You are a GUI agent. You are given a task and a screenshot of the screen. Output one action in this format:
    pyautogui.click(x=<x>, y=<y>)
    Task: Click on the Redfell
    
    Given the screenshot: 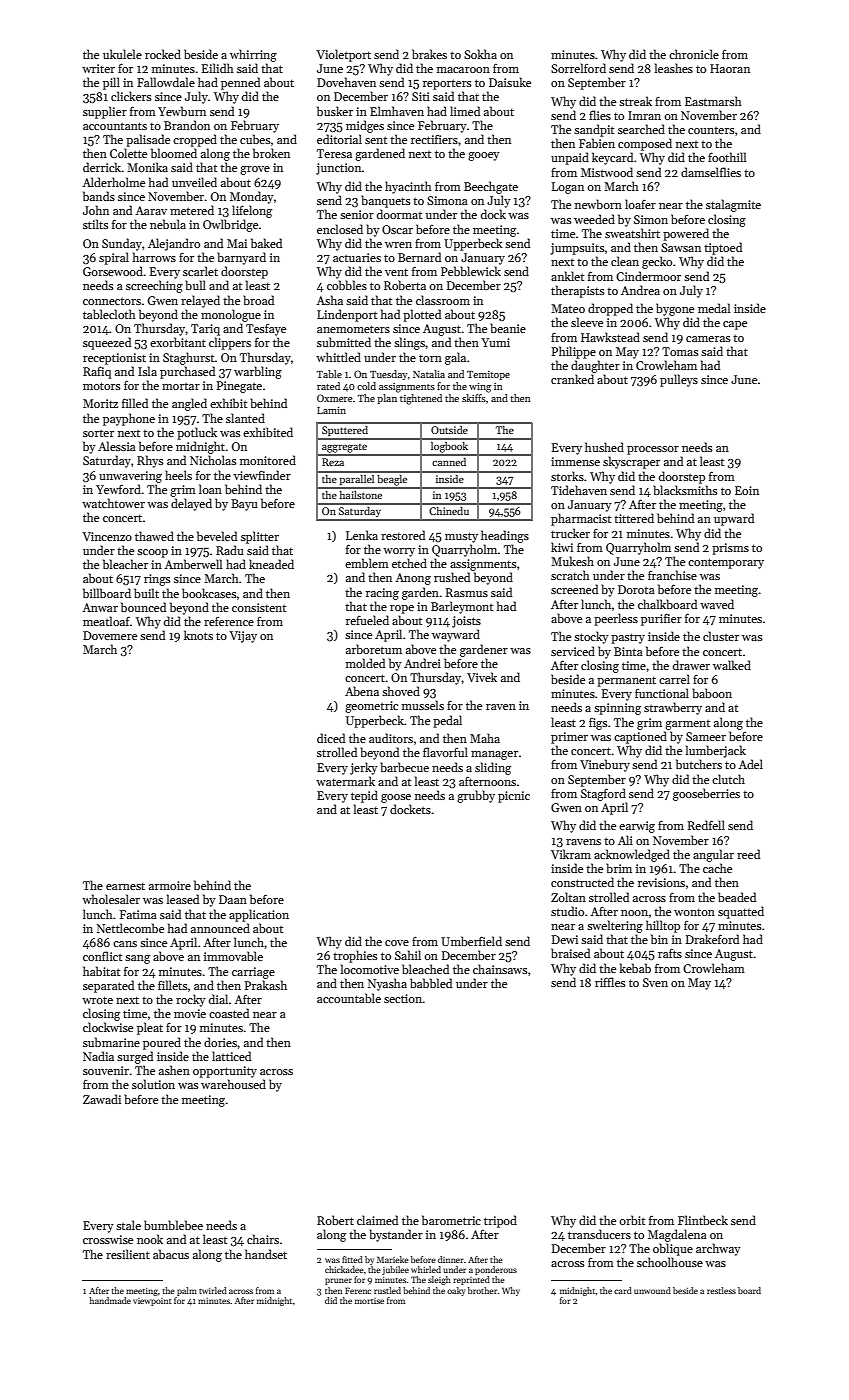 What is the action you would take?
    pyautogui.click(x=706, y=825)
